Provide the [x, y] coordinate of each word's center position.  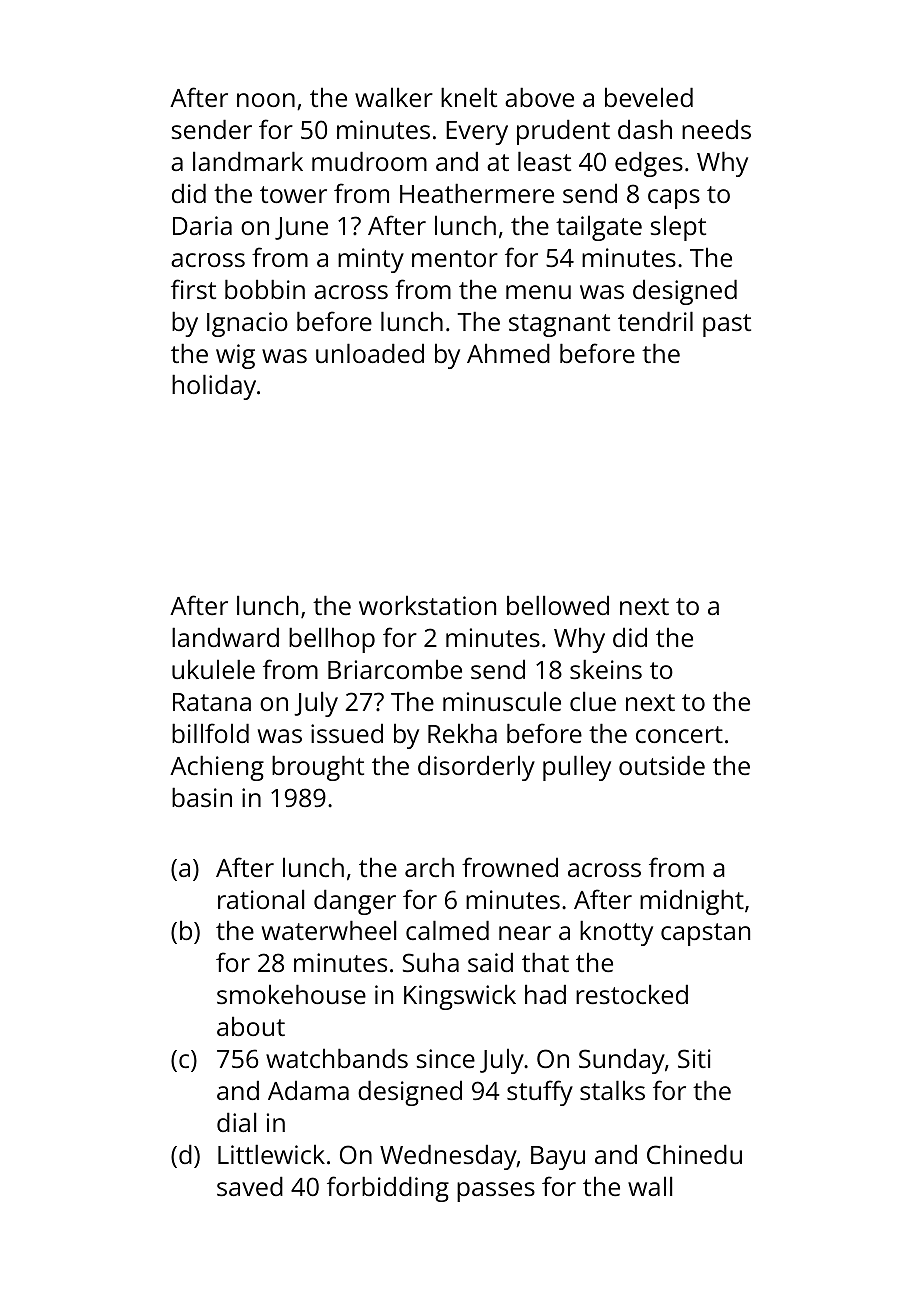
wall [650, 1186]
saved [250, 1186]
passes [496, 1192]
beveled [649, 97]
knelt [469, 97]
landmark [248, 161]
